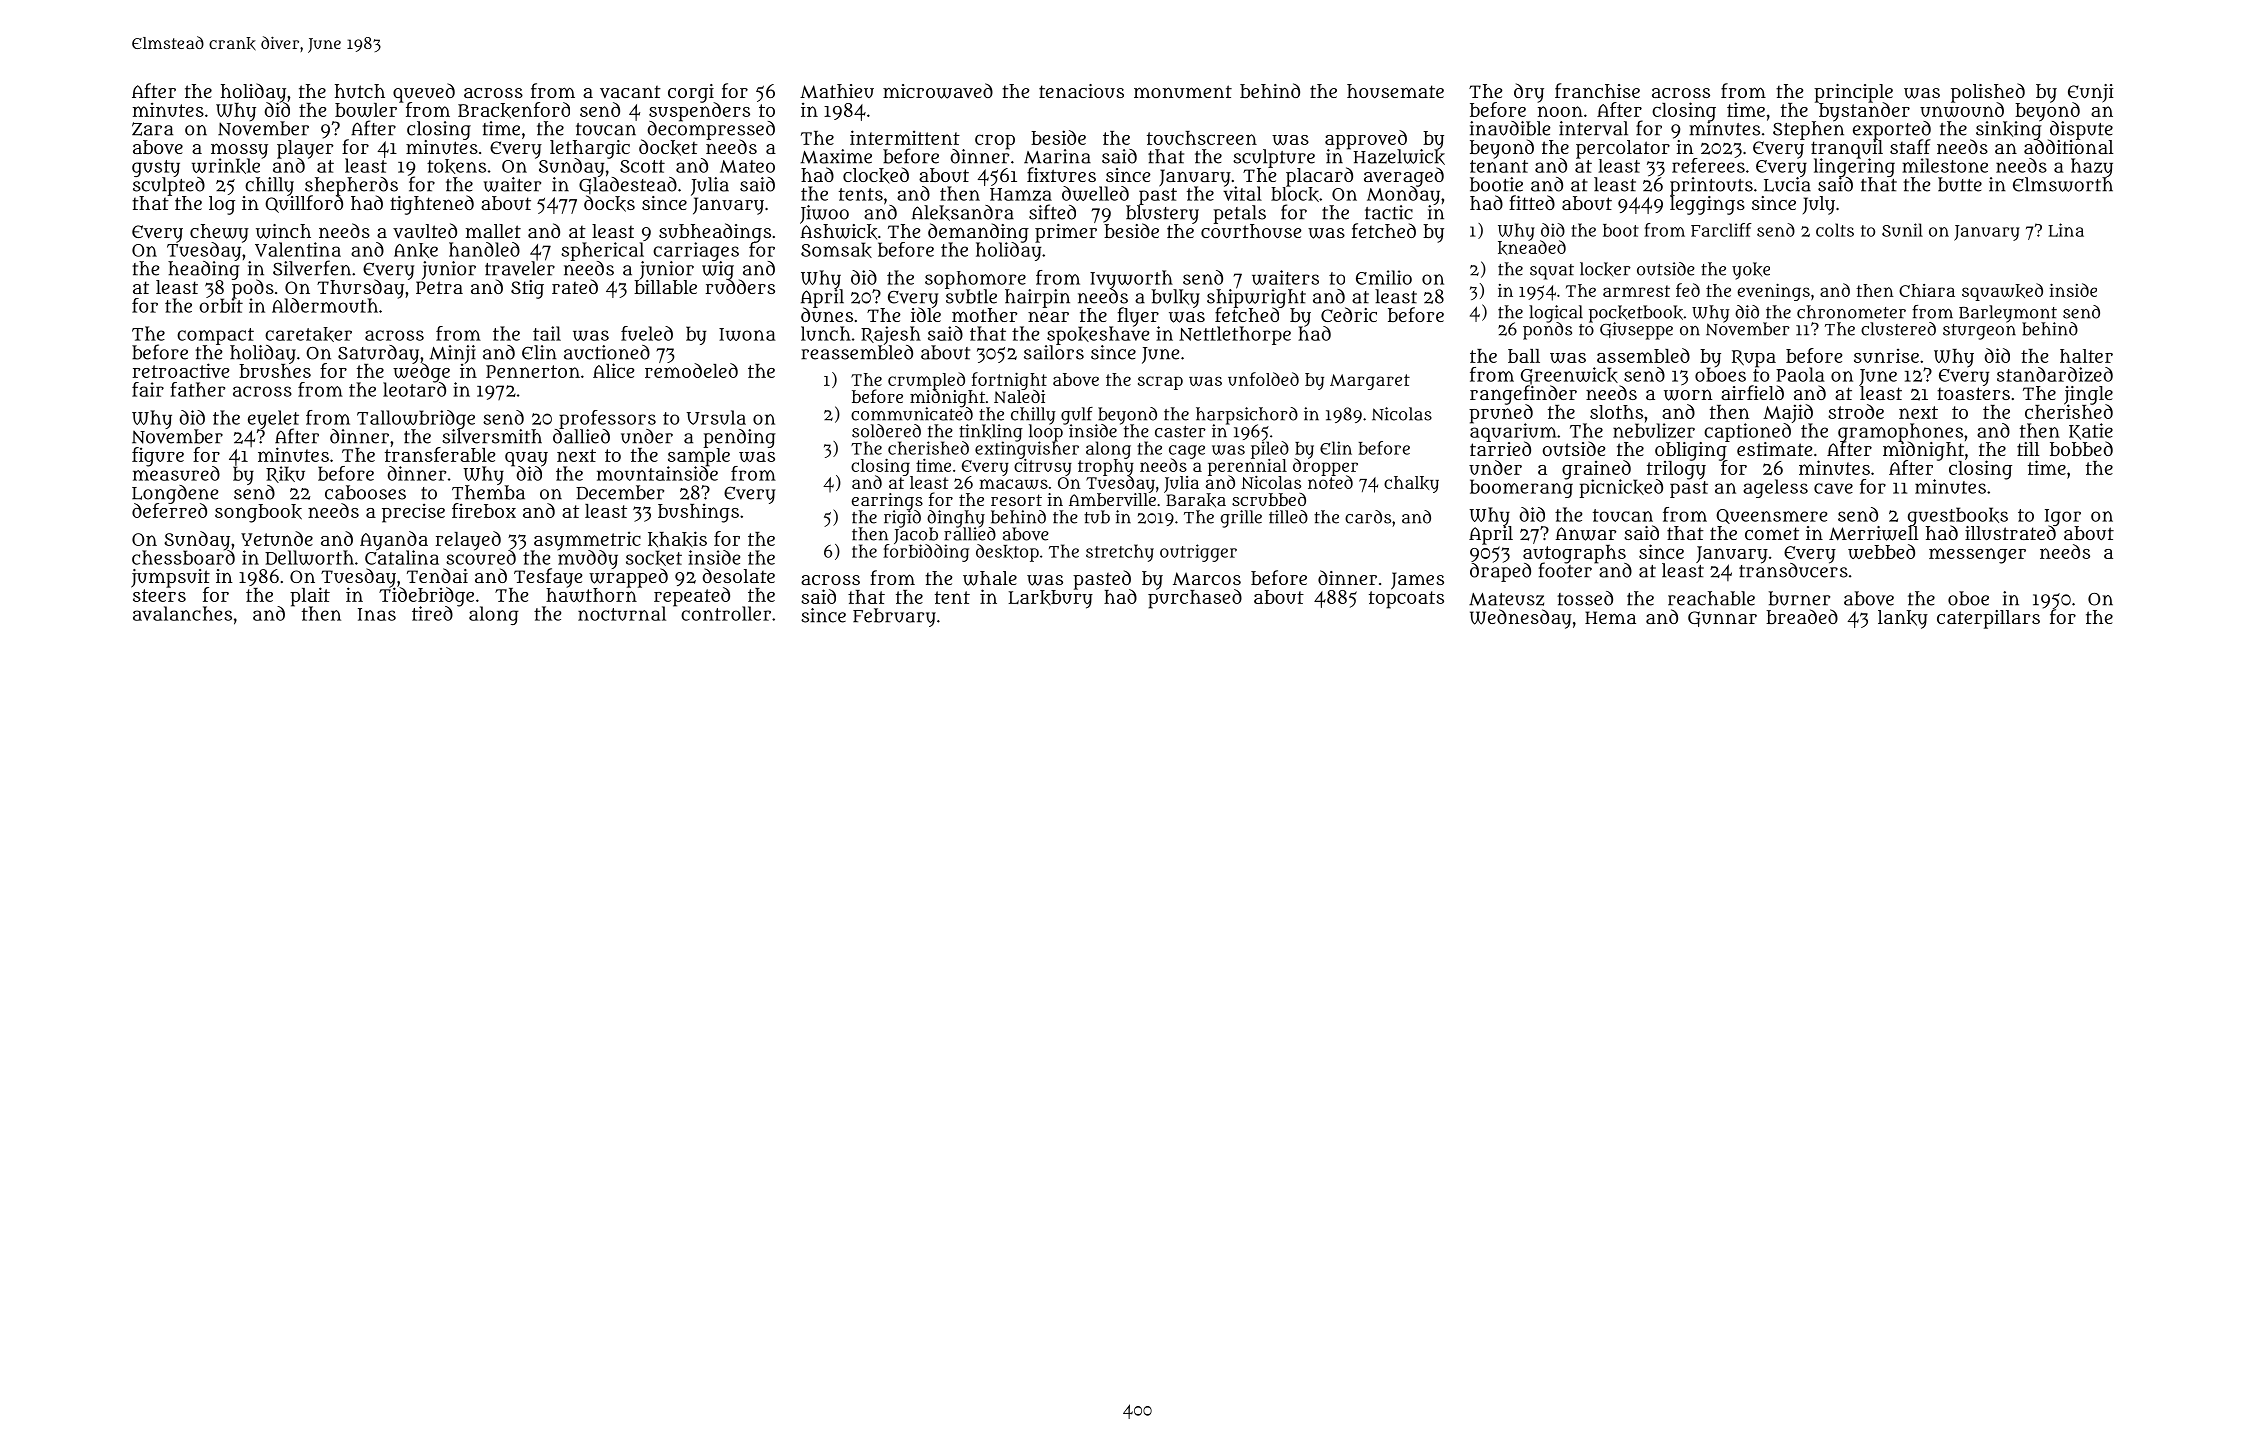 The height and width of the screenshot is (1453, 2245). I want to click on queued, so click(424, 92).
